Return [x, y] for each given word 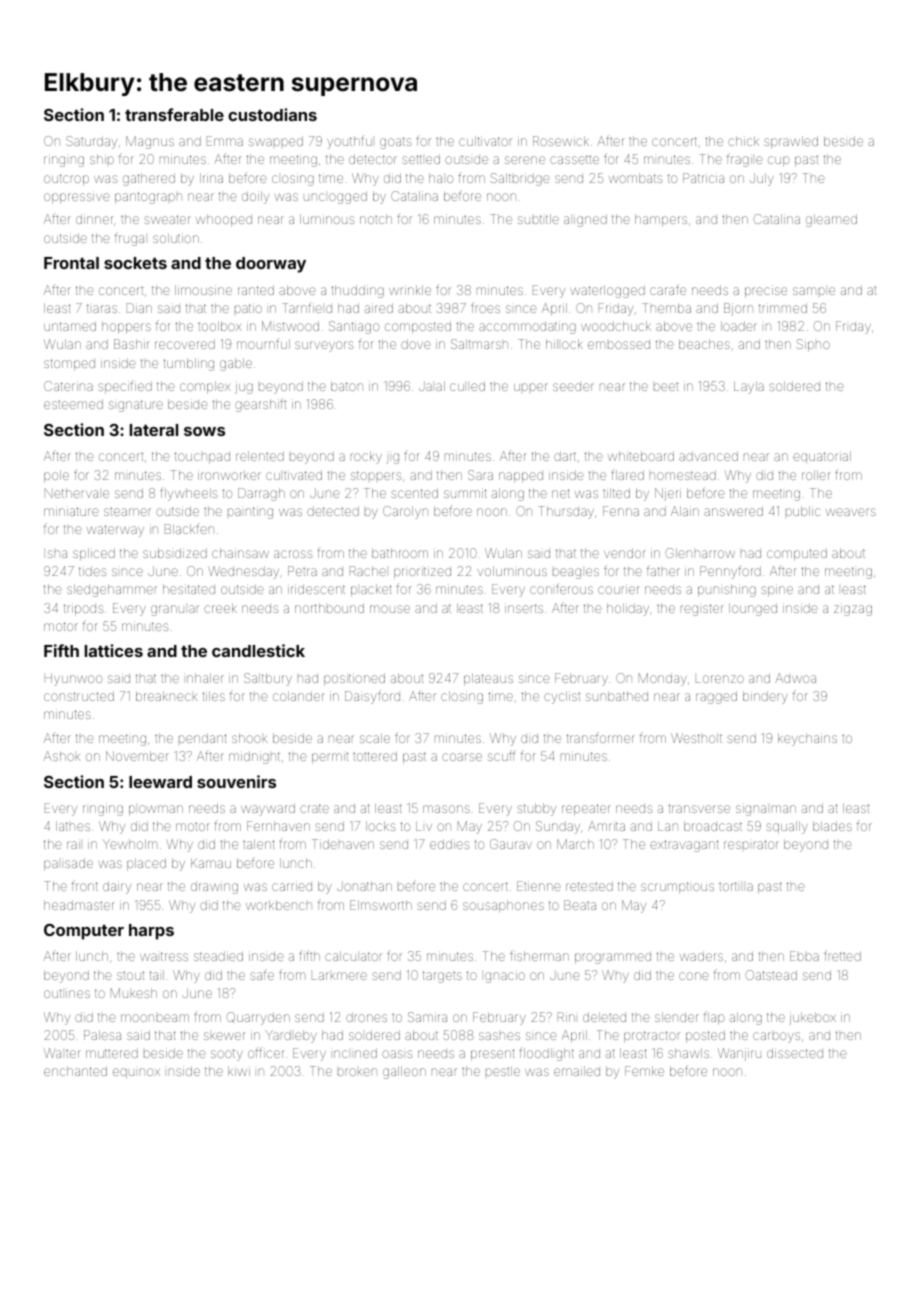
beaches [704, 344]
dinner [94, 219]
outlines [67, 993]
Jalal [432, 386]
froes [485, 307]
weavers [851, 512]
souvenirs [236, 781]
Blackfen [189, 529]
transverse [699, 808]
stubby [536, 809]
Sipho [813, 345]
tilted [616, 493]
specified [125, 387]
